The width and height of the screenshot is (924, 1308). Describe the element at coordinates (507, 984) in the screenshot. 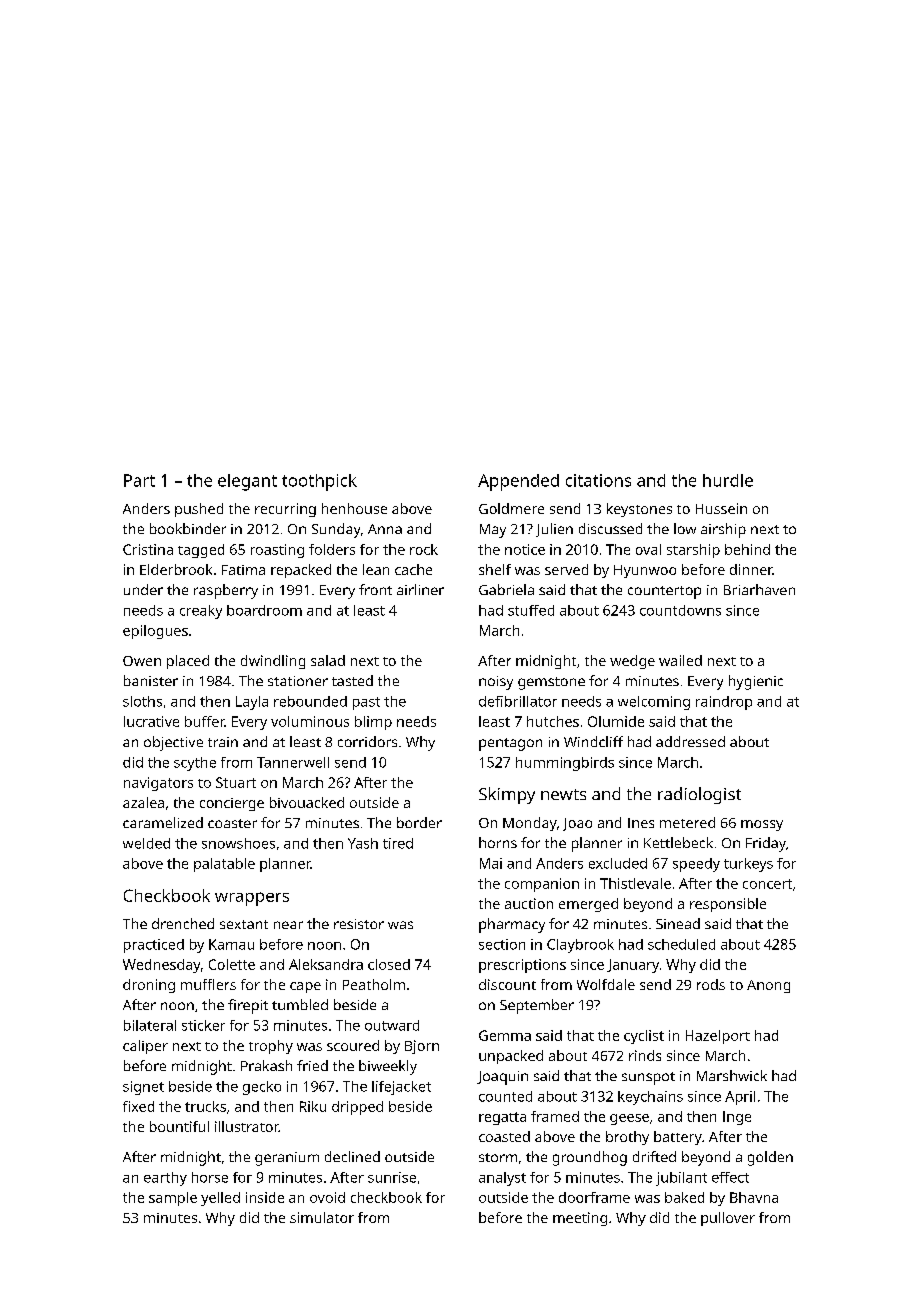

I see `discount` at that location.
